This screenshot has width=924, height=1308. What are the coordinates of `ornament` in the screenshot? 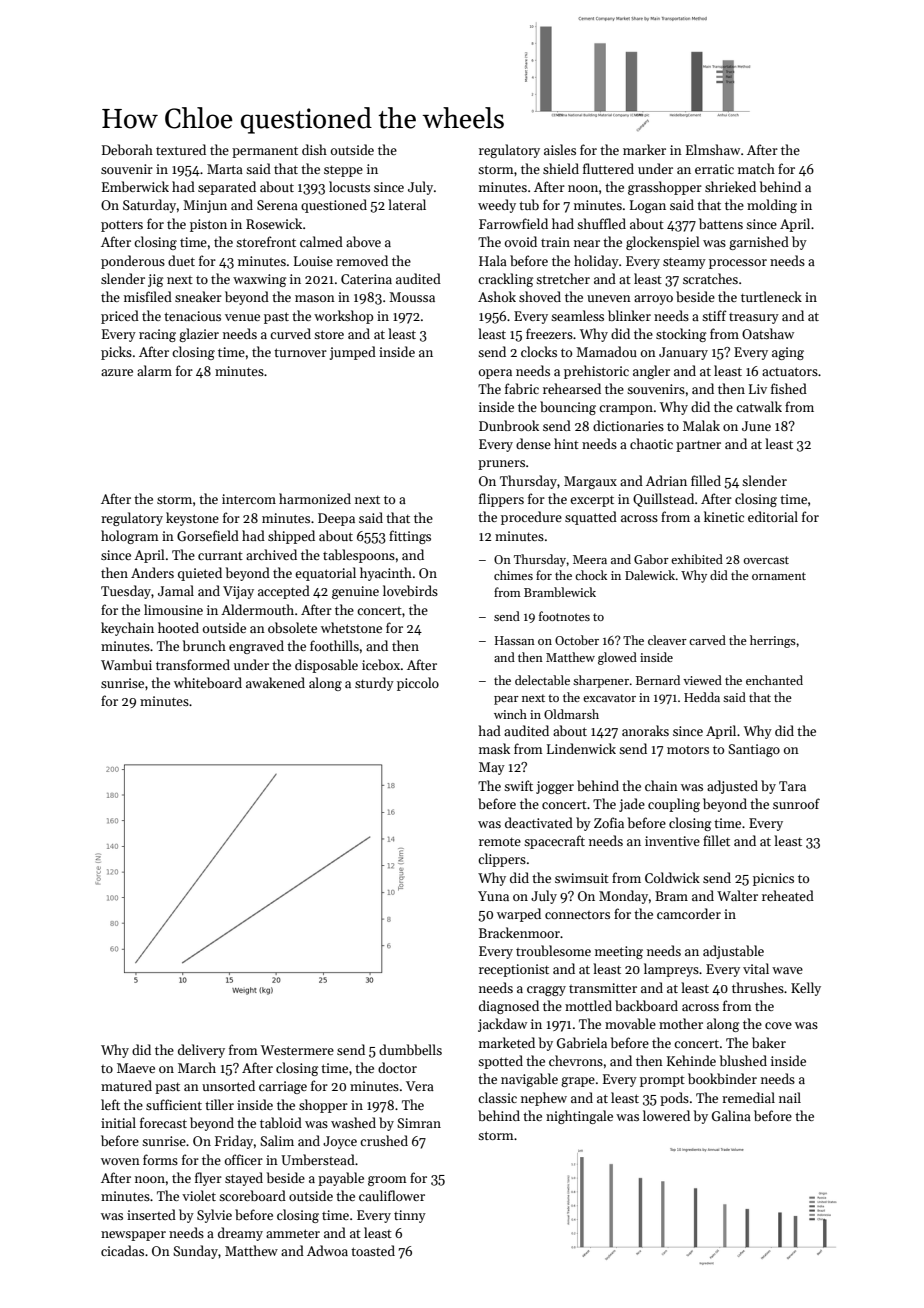 It's located at (779, 576).
